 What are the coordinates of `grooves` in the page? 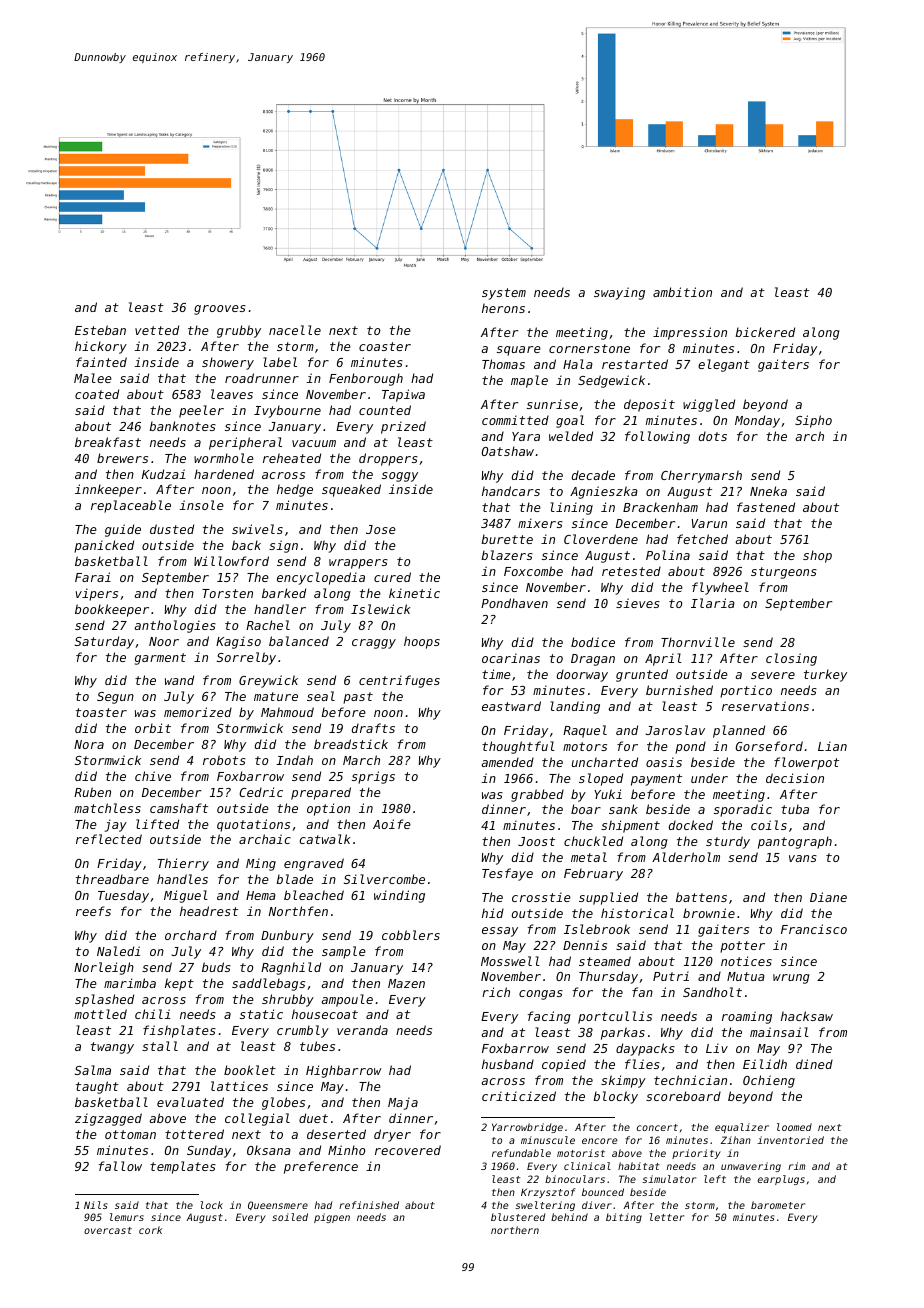 It's located at (220, 310).
